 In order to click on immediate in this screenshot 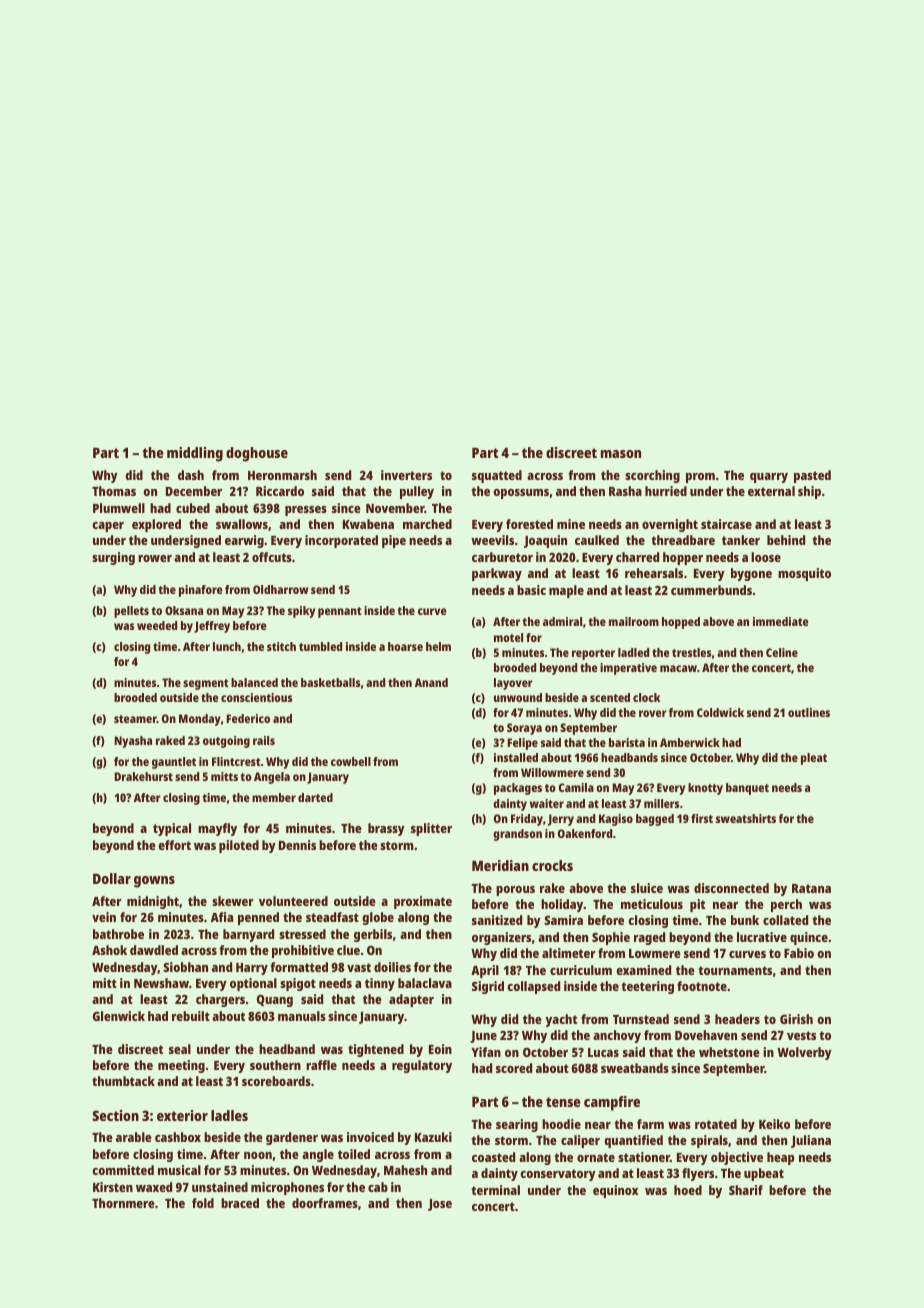, I will do `click(781, 621)`.
